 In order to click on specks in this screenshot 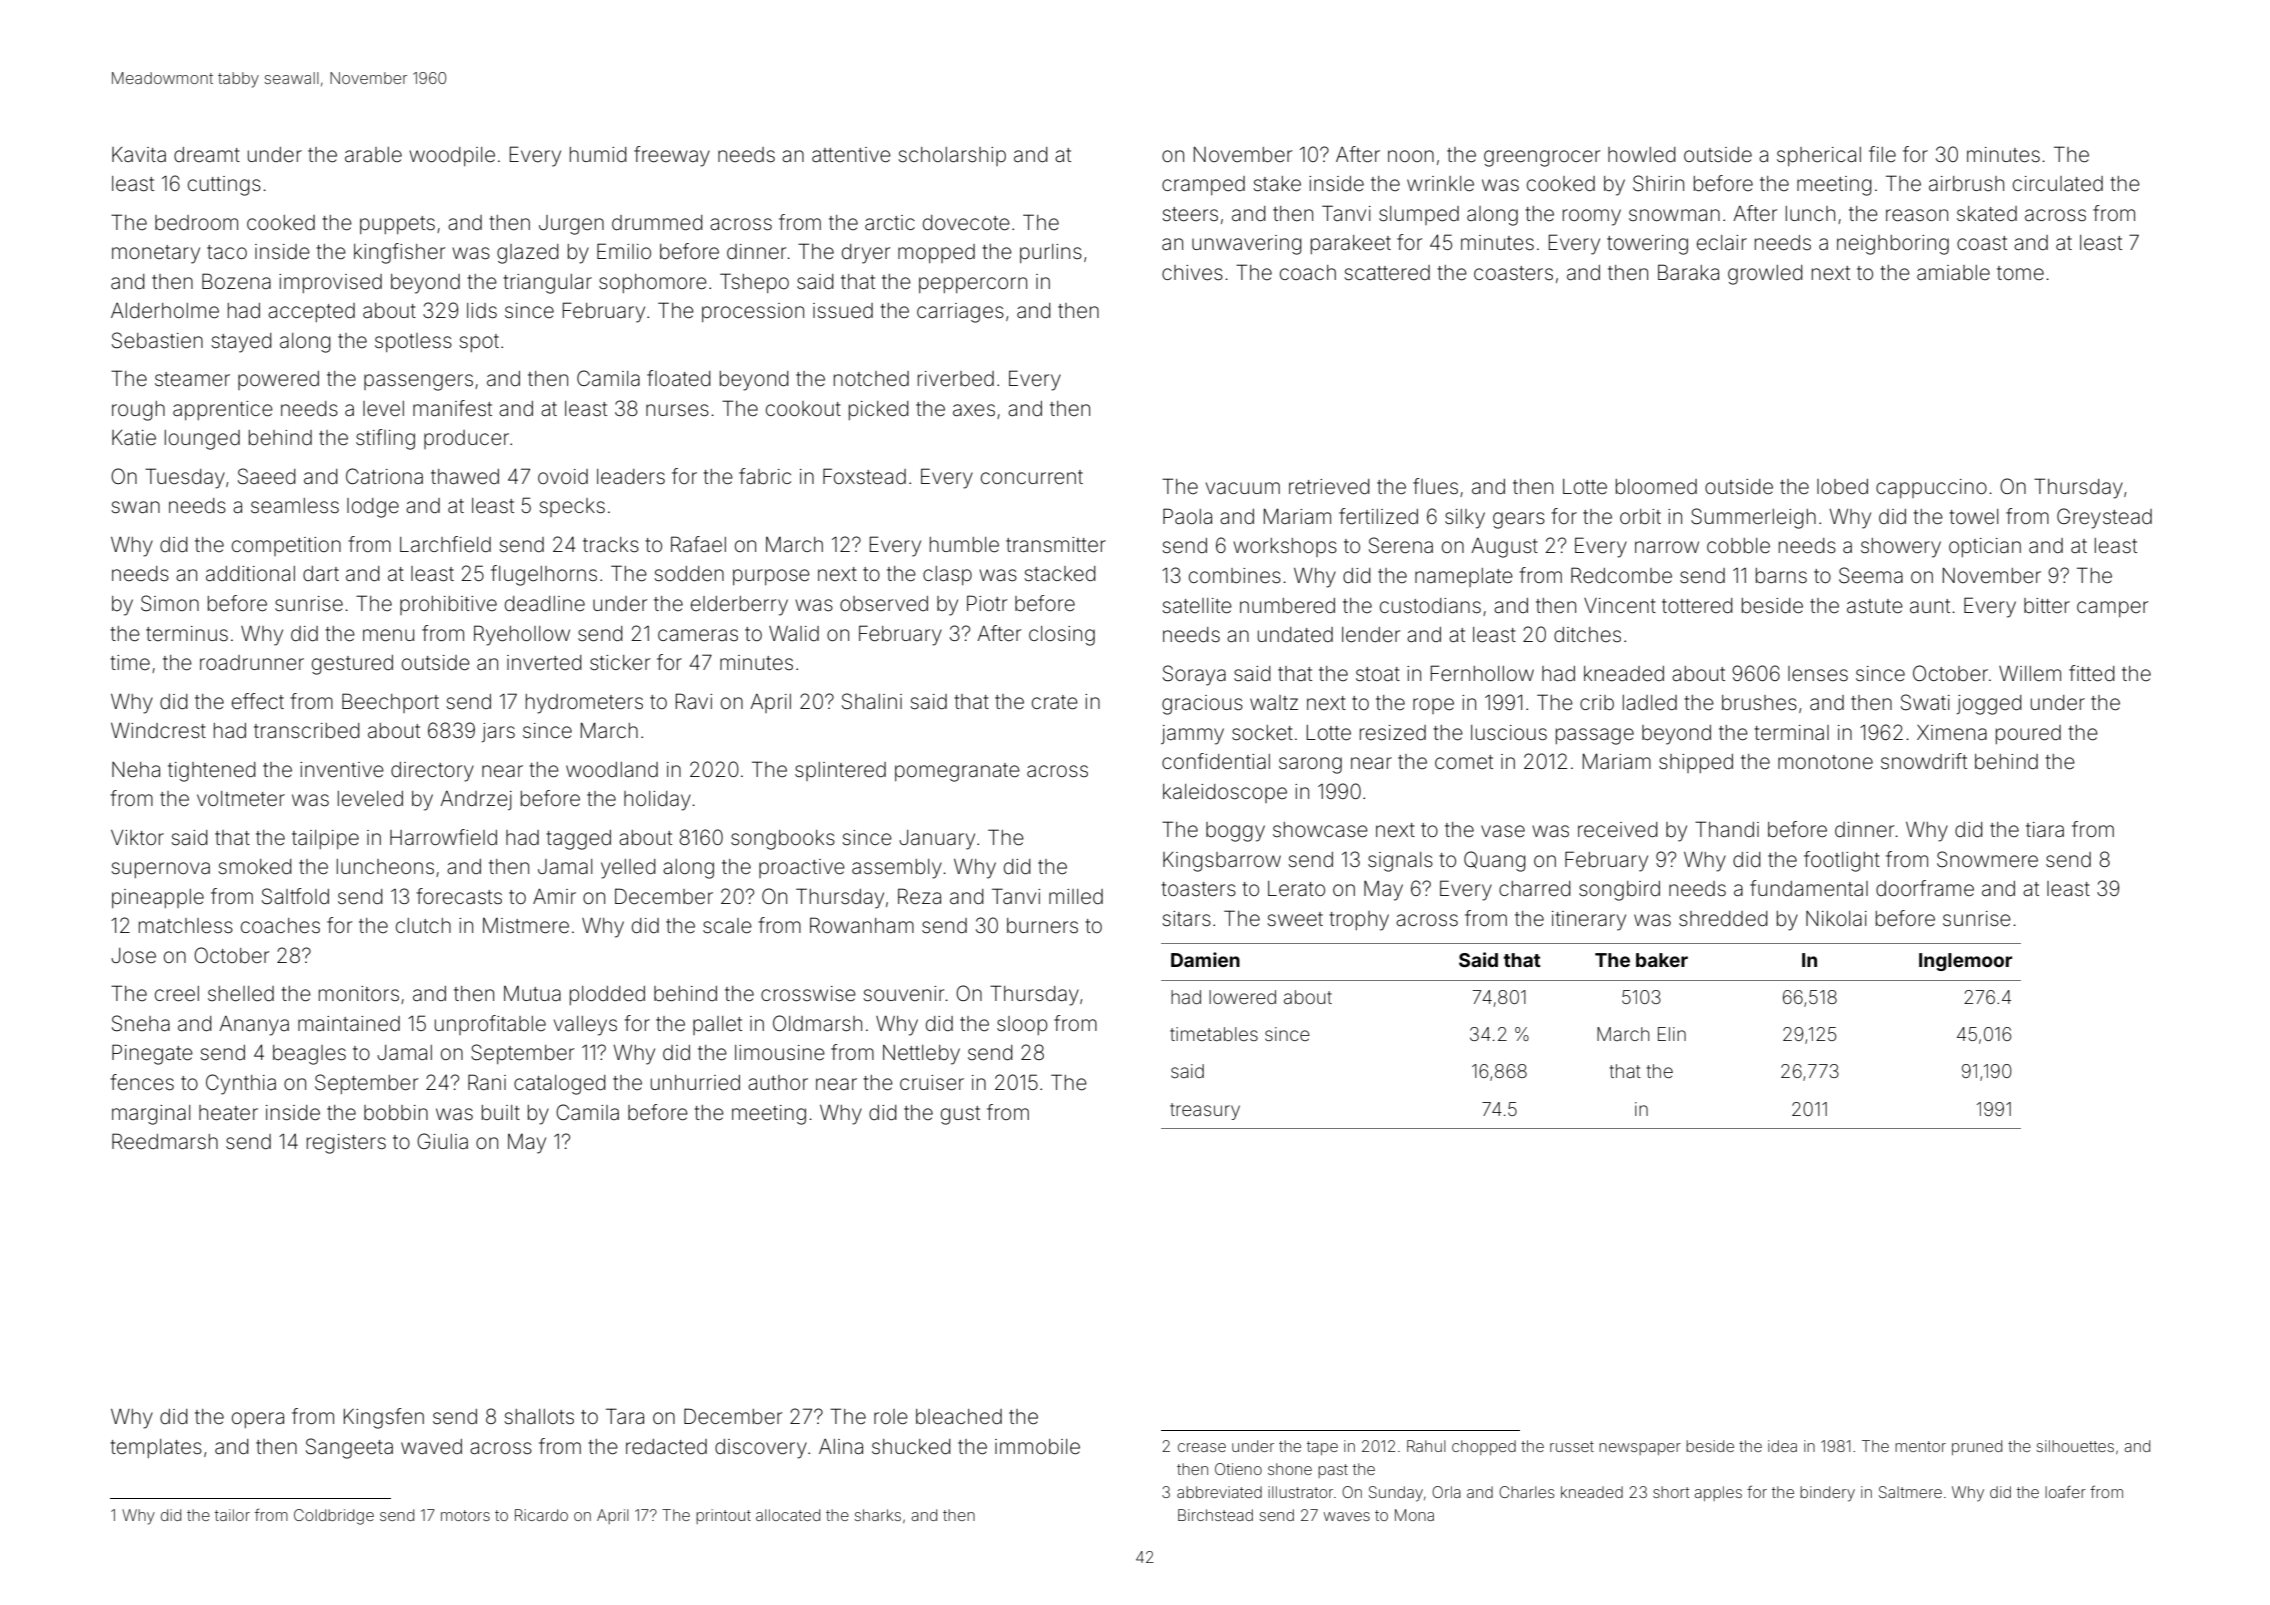, I will do `click(572, 507)`.
